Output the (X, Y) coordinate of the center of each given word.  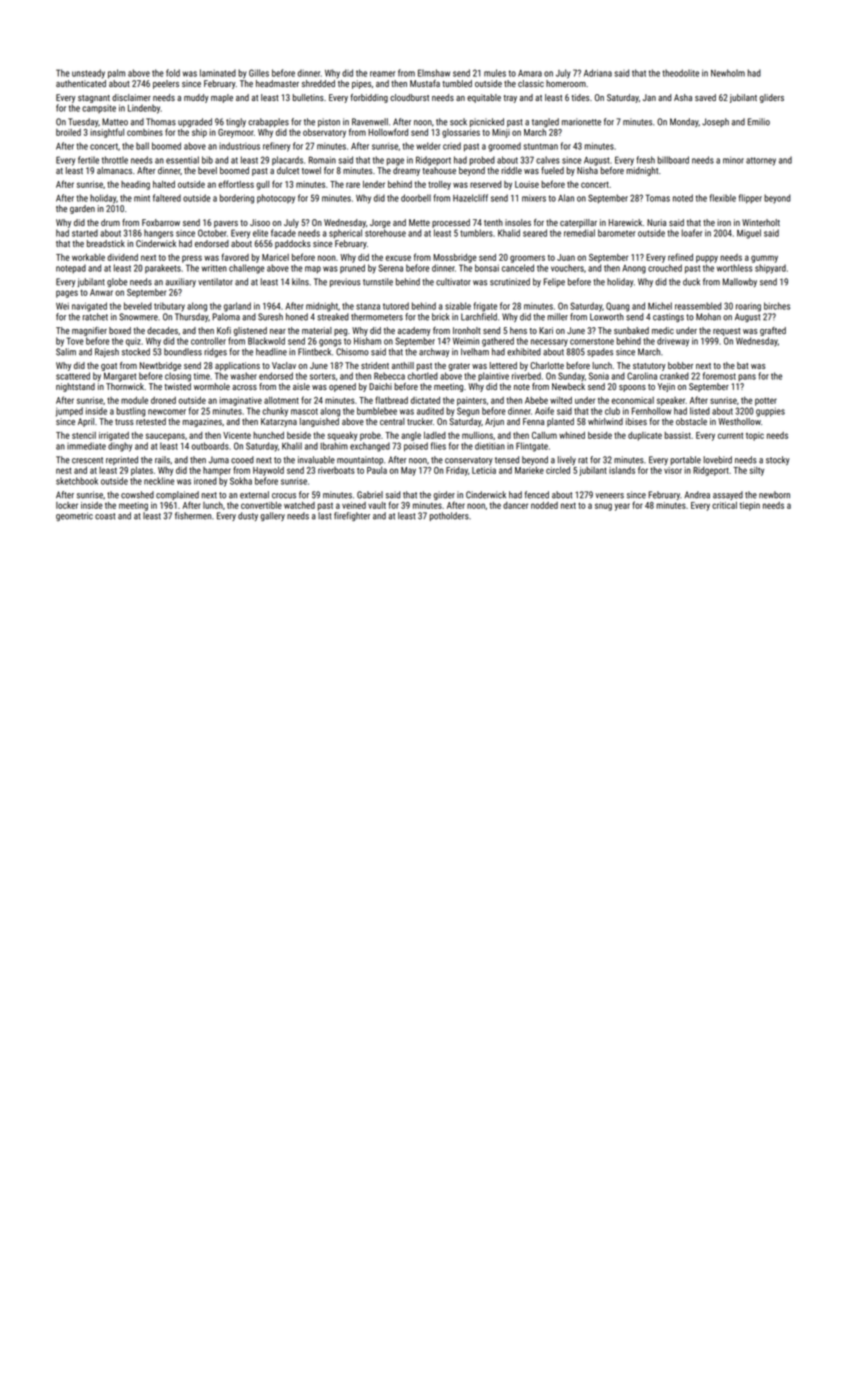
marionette (581, 122)
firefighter (352, 516)
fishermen (193, 516)
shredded (318, 83)
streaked (333, 317)
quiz (133, 342)
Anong (634, 269)
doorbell (416, 198)
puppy (707, 259)
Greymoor (236, 133)
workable (88, 257)
